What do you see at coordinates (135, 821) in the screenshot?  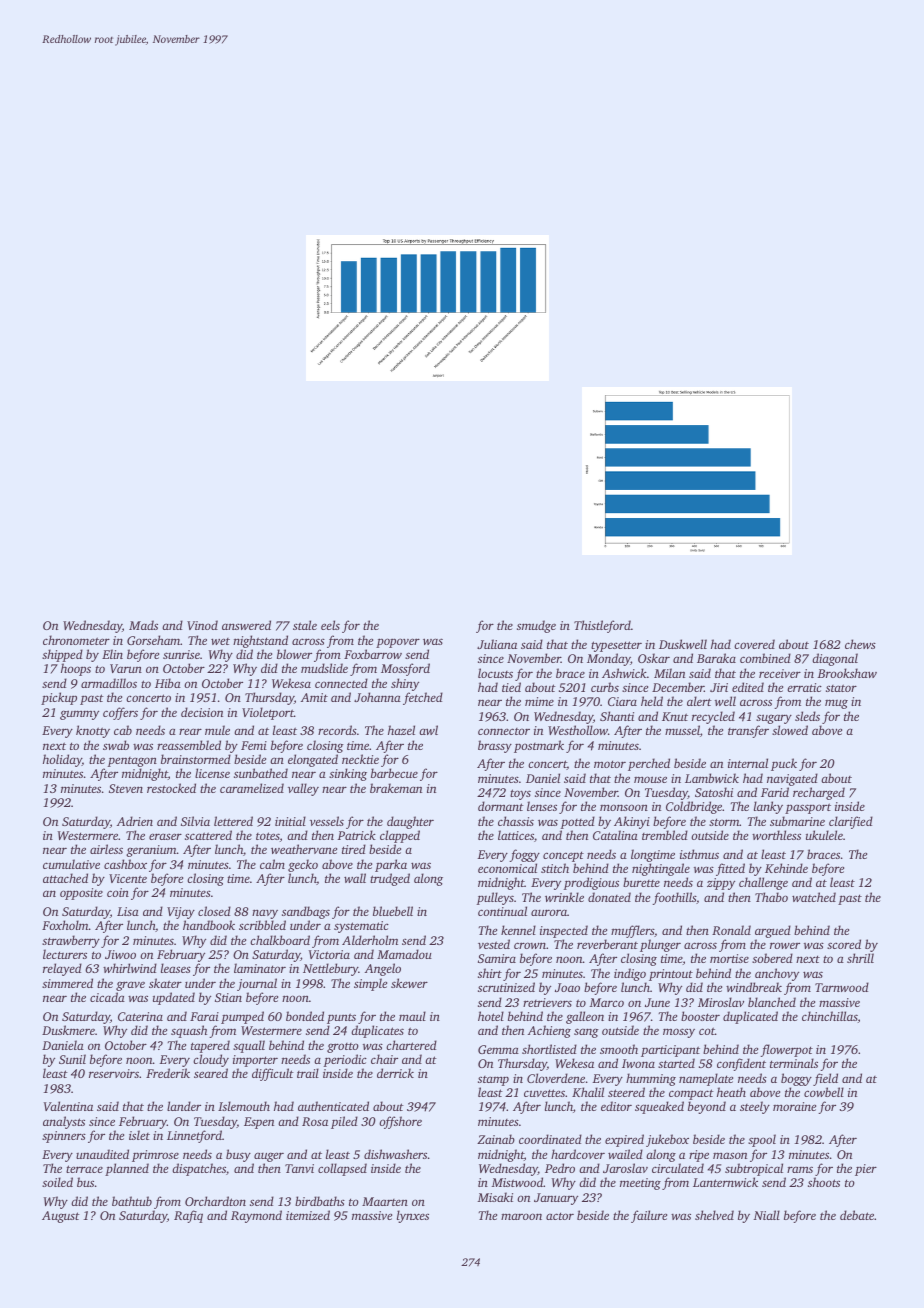 I see `Adrien` at bounding box center [135, 821].
